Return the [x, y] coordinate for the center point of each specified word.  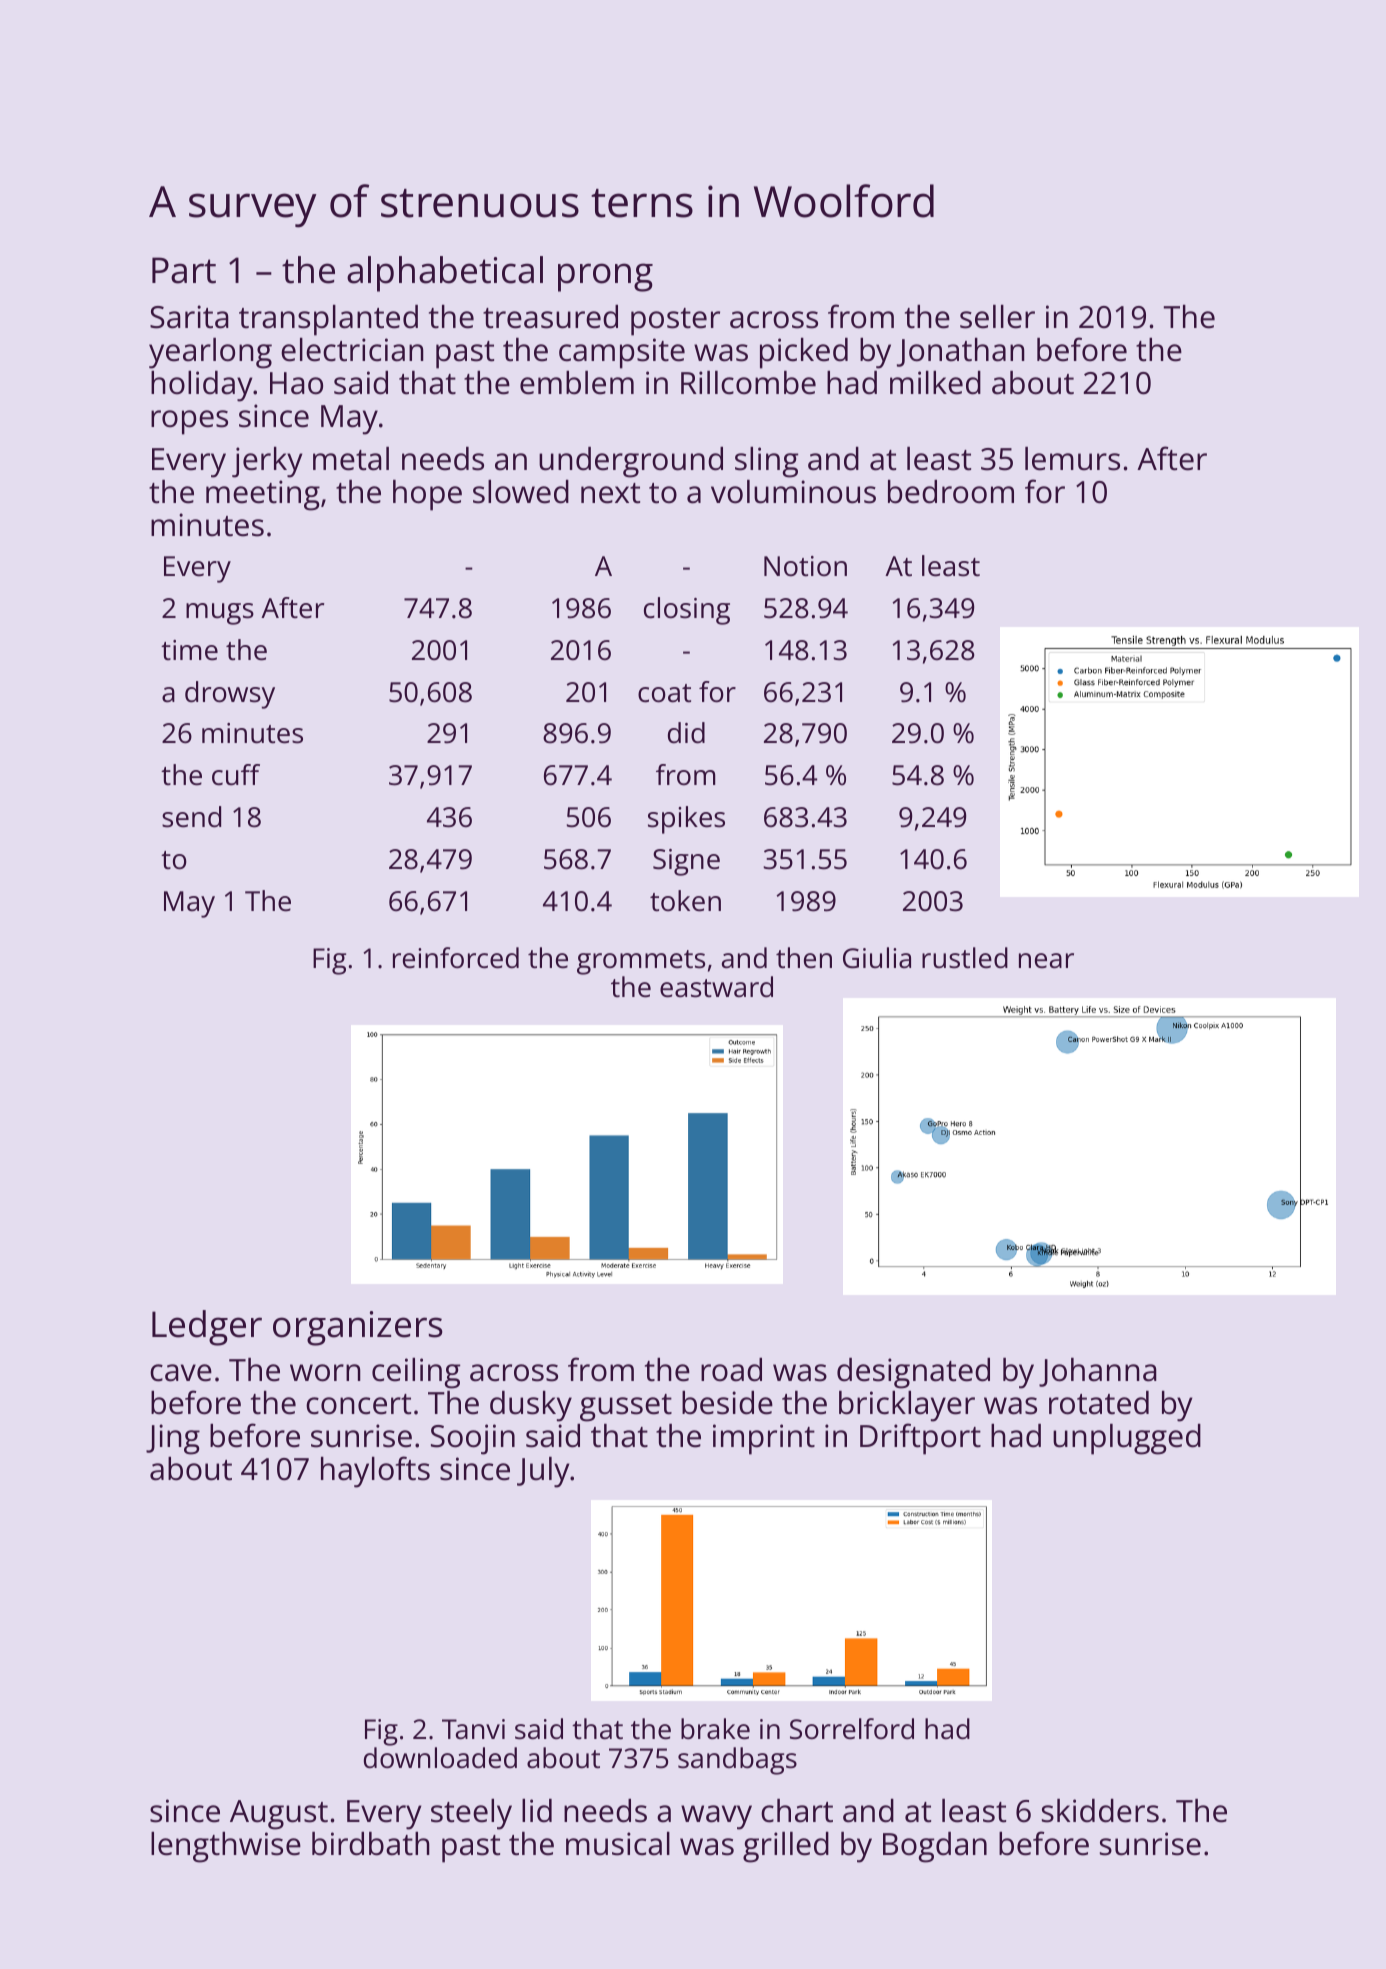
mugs [220, 614]
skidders [1100, 1811]
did [686, 733]
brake [715, 1729]
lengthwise [226, 1847]
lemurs [1072, 459]
